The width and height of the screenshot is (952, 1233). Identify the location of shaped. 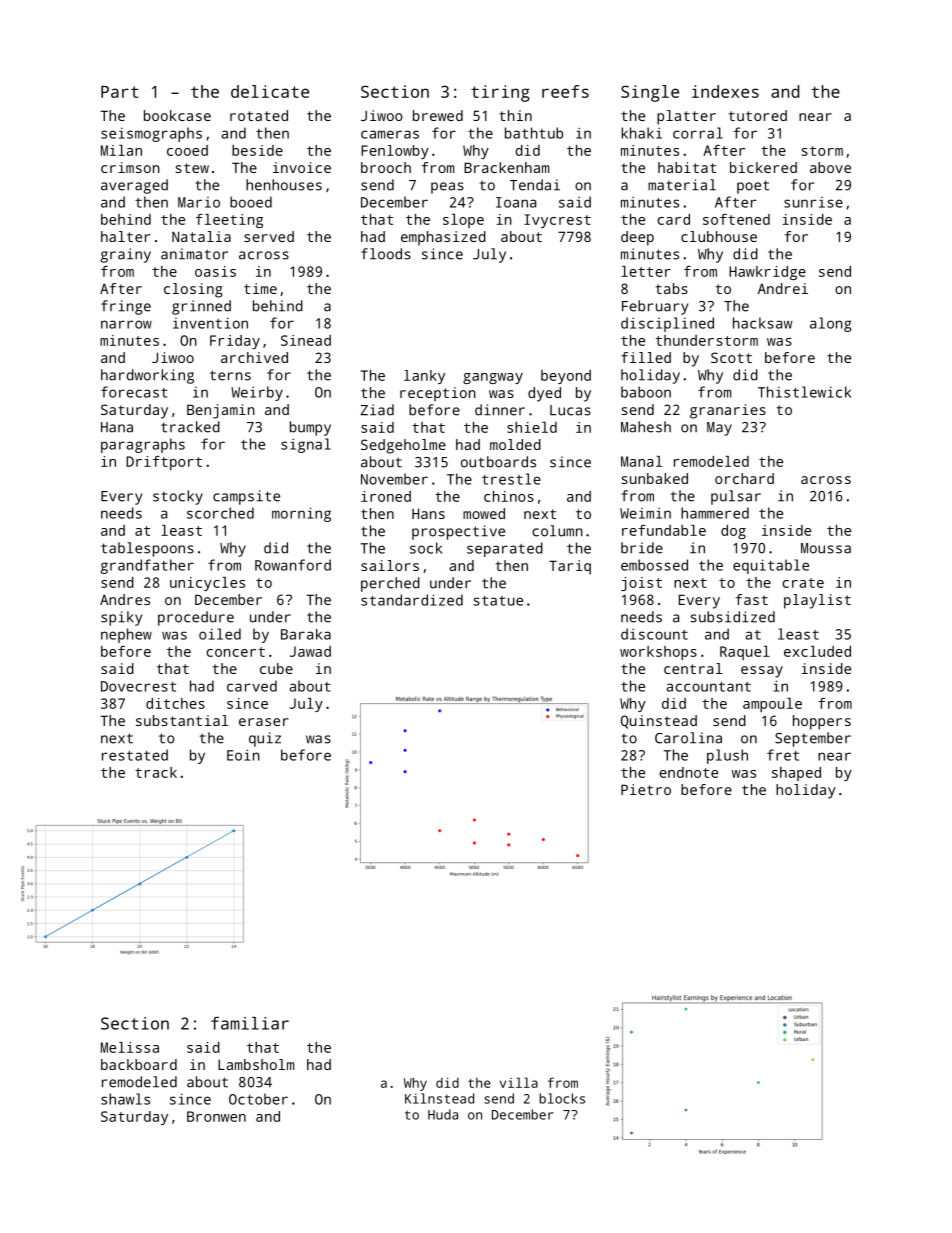
(796, 774).
